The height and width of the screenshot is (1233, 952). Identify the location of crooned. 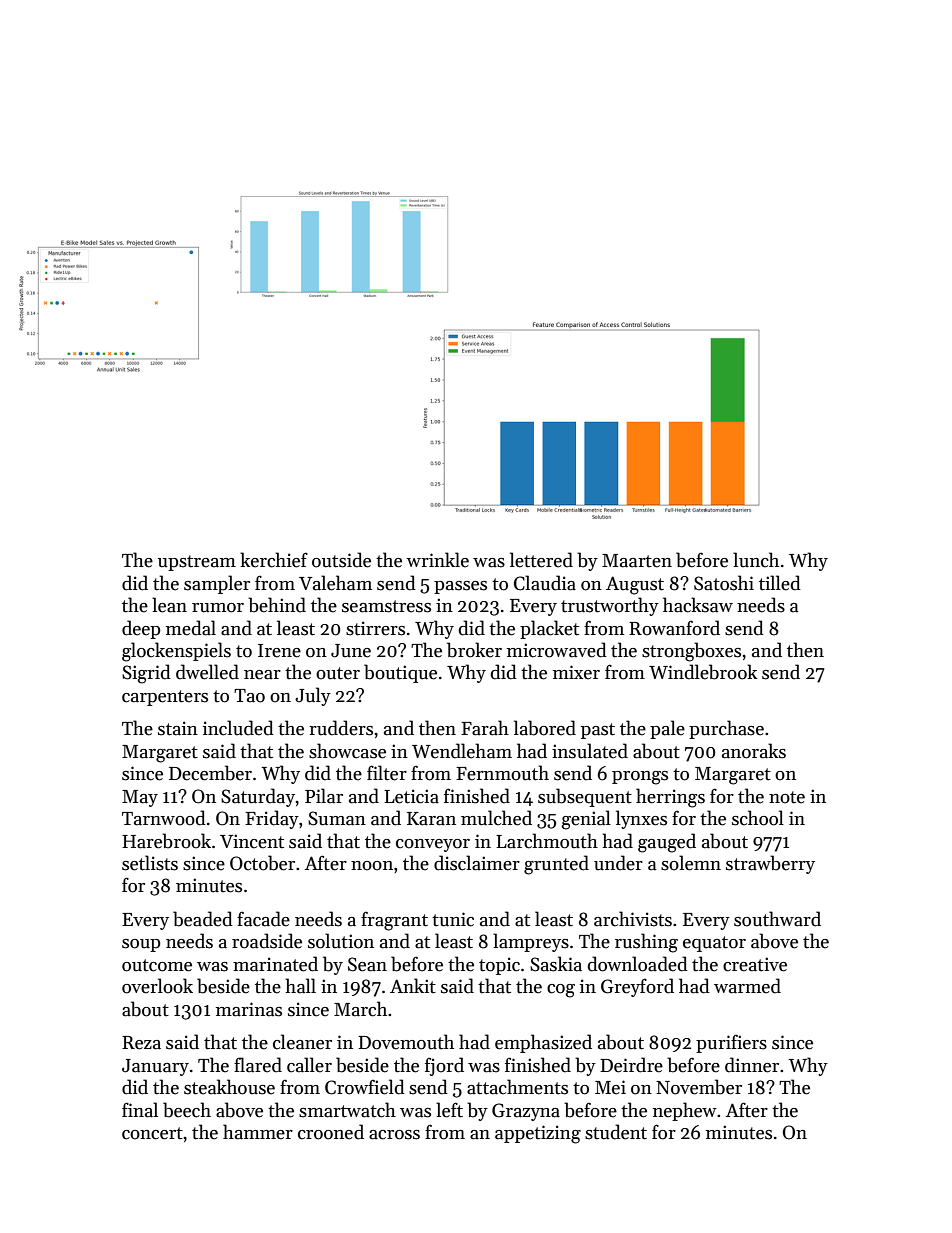
(331, 1132).
